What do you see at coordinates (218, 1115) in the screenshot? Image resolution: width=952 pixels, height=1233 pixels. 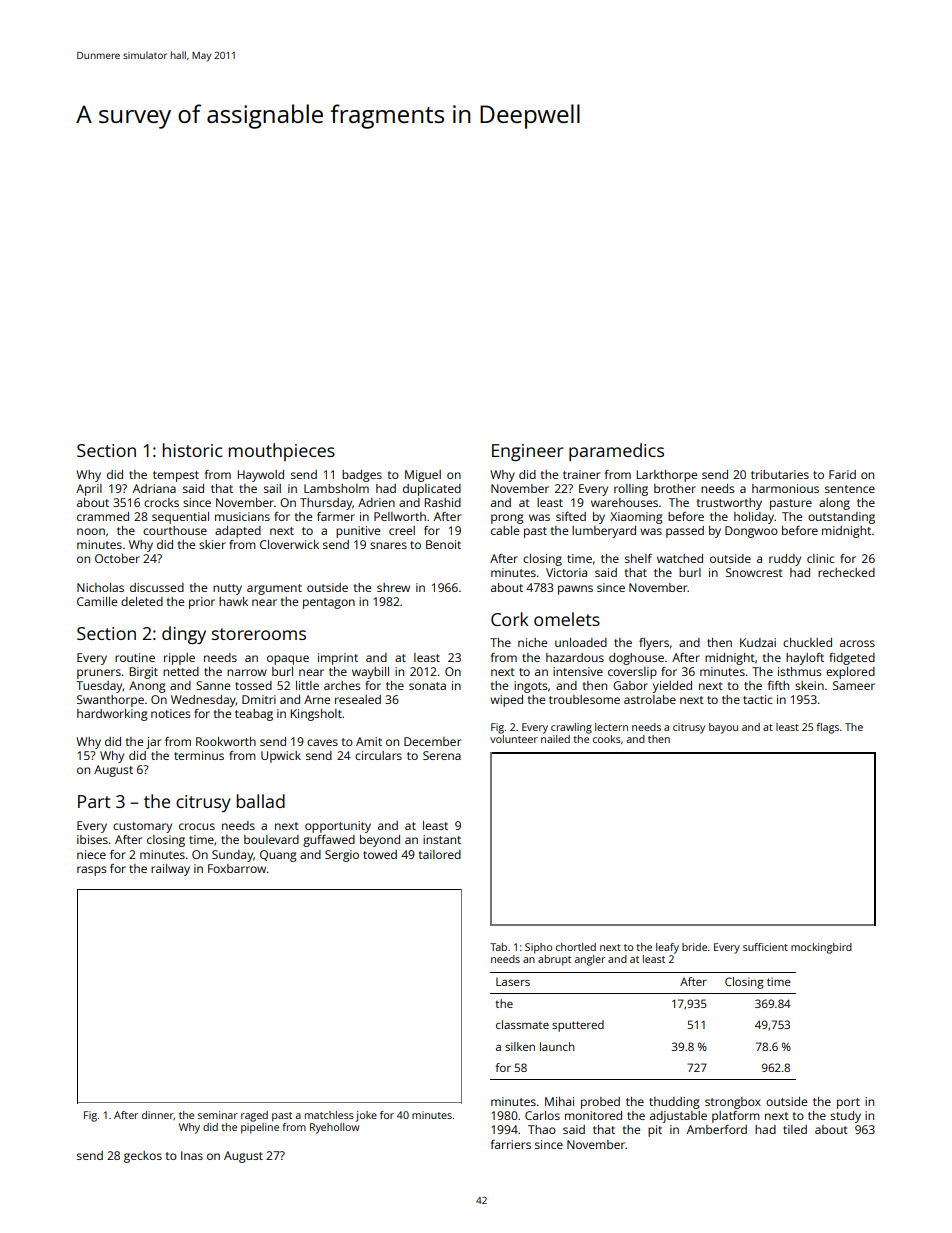 I see `seminar` at bounding box center [218, 1115].
